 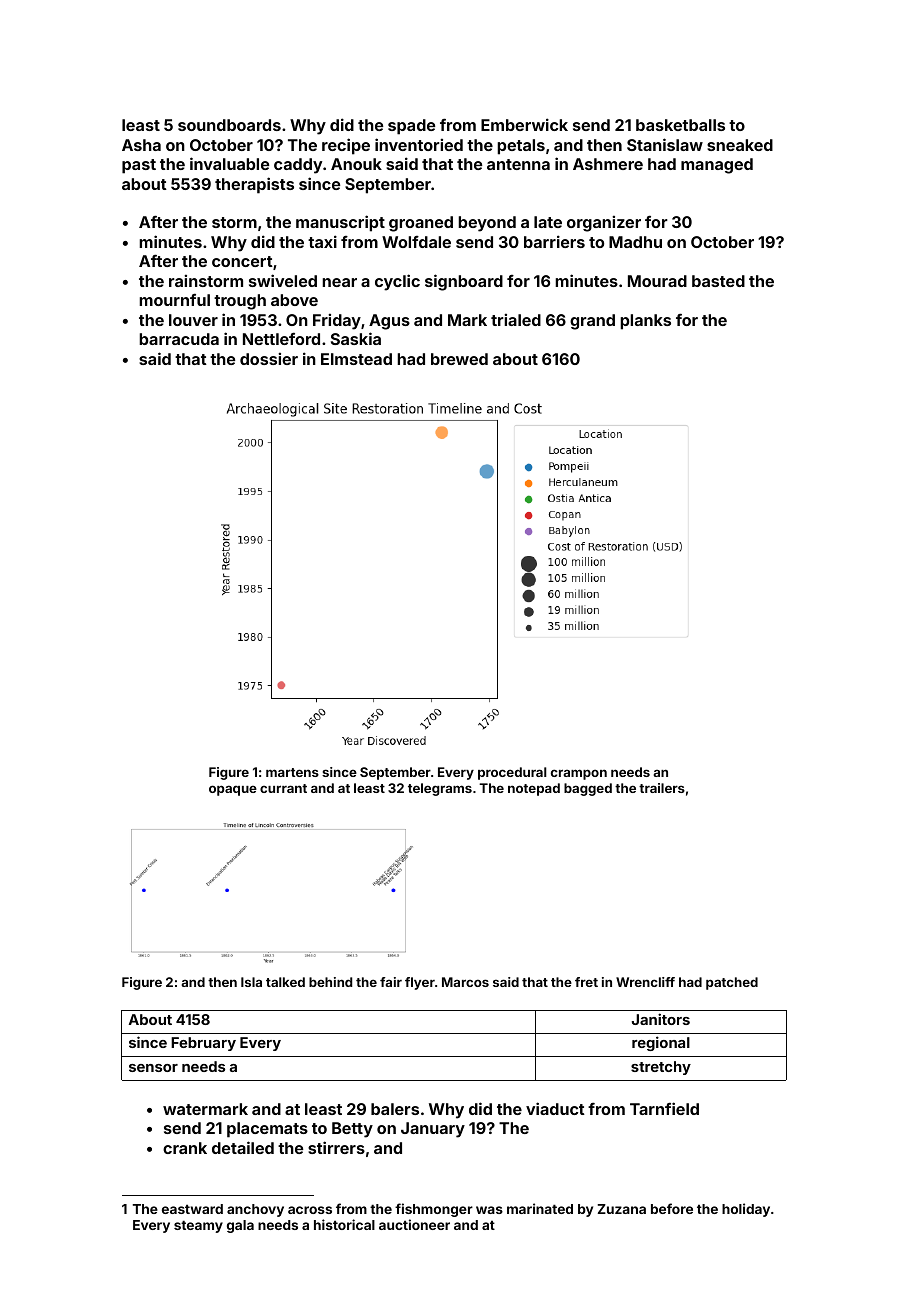 I want to click on beyond, so click(x=487, y=224).
